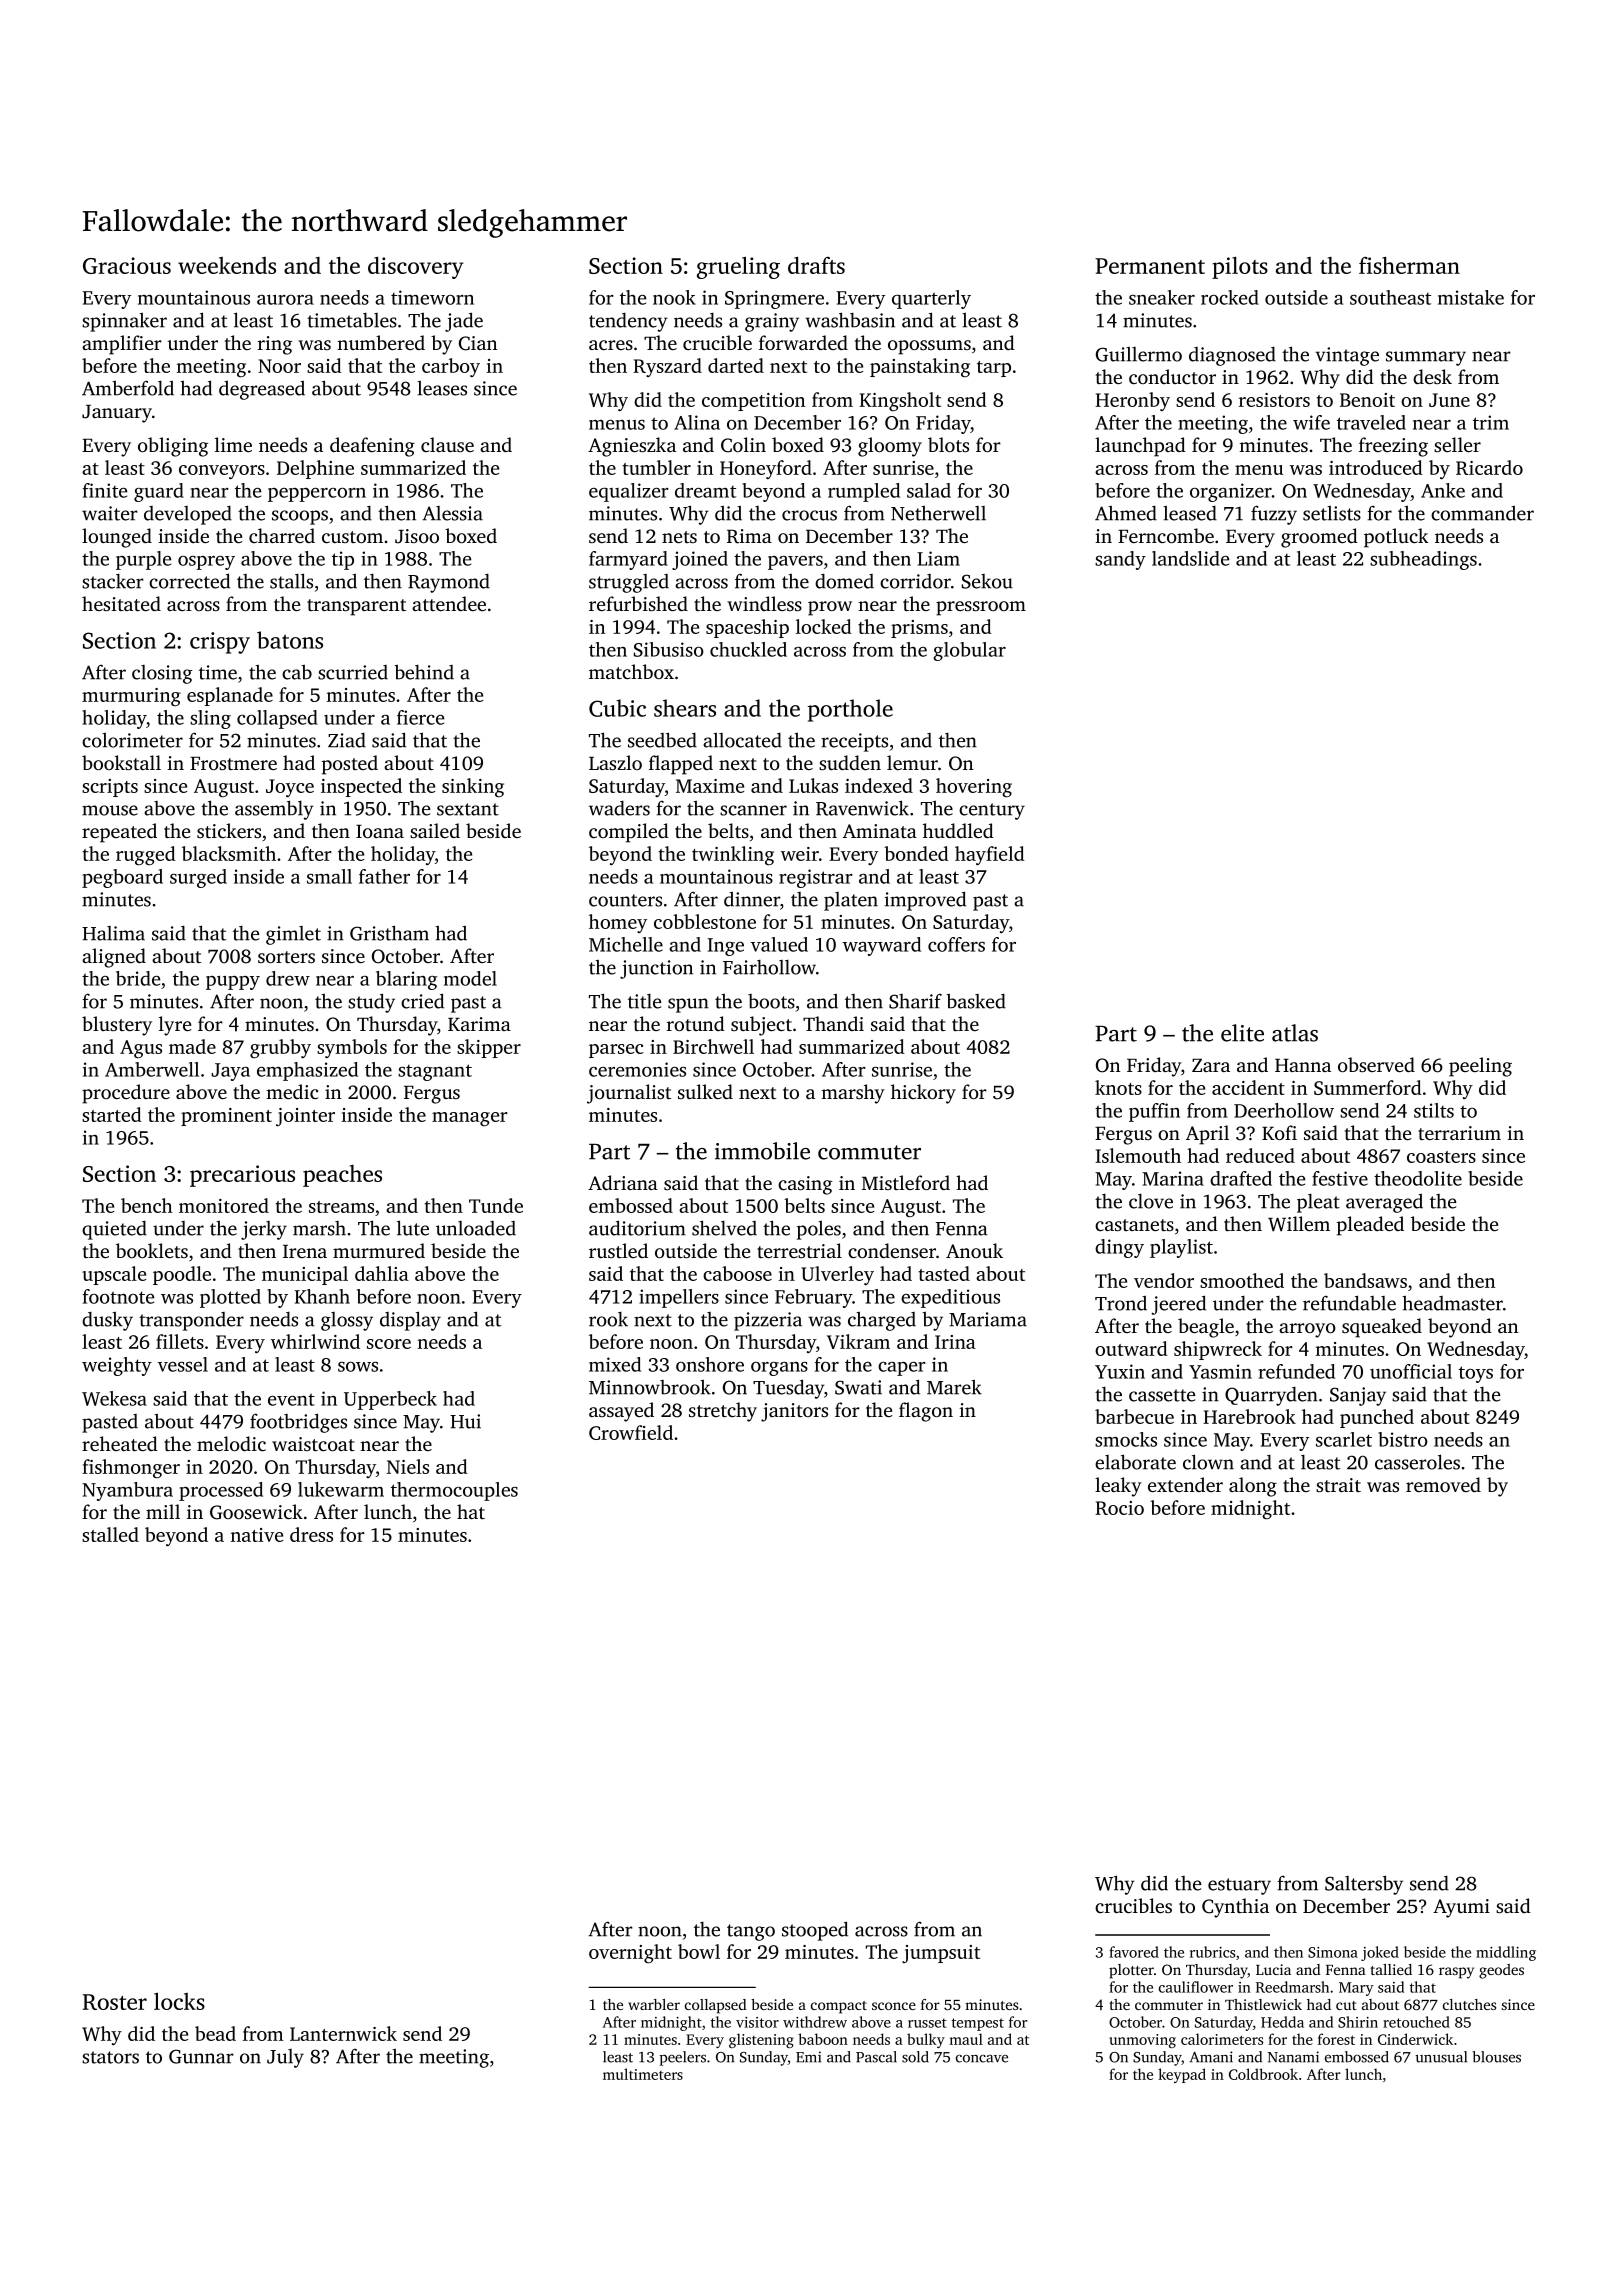 The image size is (1620, 2292). What do you see at coordinates (179, 2001) in the document?
I see `locks` at bounding box center [179, 2001].
